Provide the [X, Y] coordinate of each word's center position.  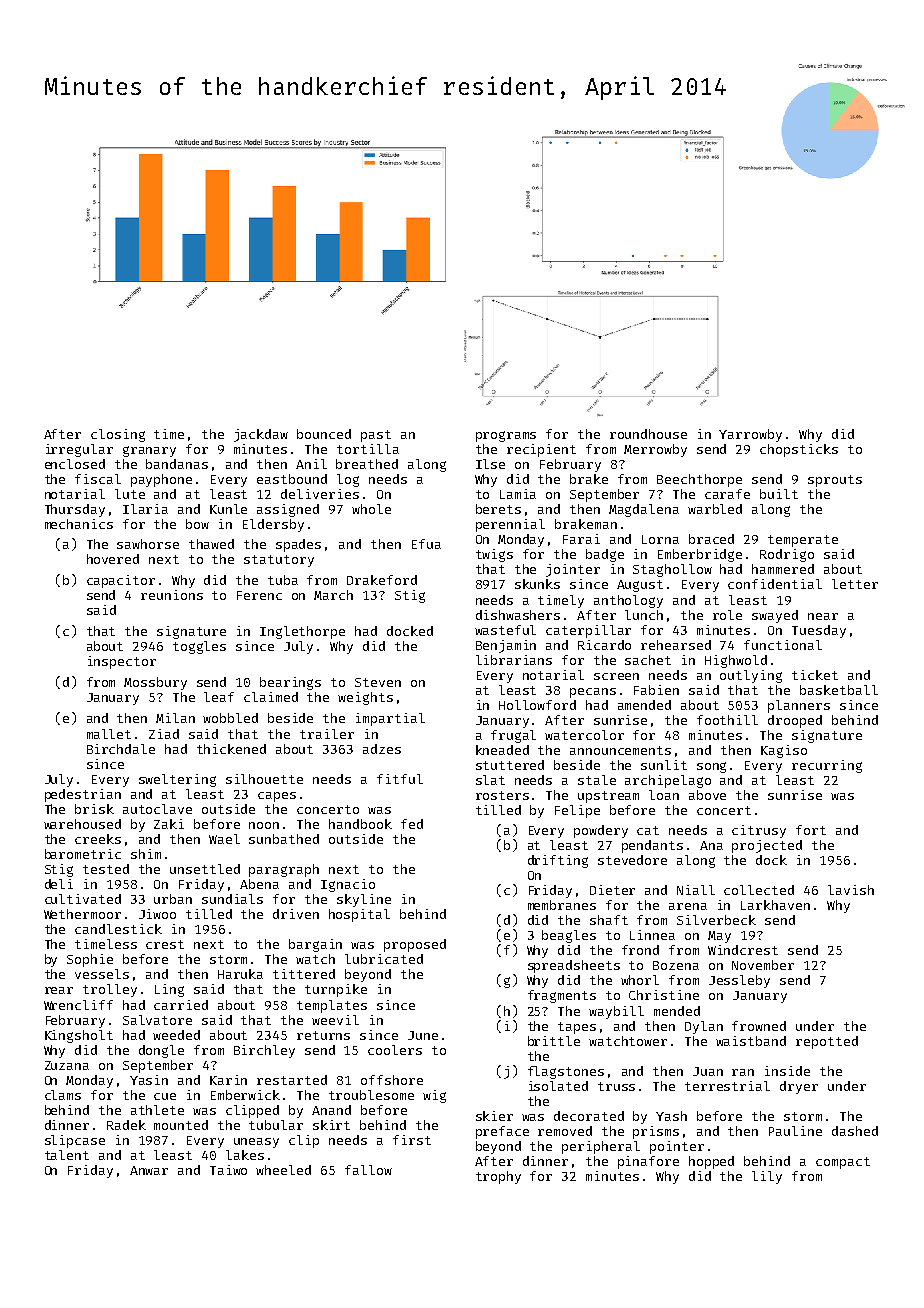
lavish [851, 890]
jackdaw [261, 435]
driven [296, 914]
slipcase [75, 1141]
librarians [514, 660]
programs [506, 436]
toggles [199, 647]
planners [799, 706]
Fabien [656, 690]
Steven [378, 682]
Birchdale [121, 749]
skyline [364, 900]
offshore [392, 1080]
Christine [664, 995]
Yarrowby [750, 435]
